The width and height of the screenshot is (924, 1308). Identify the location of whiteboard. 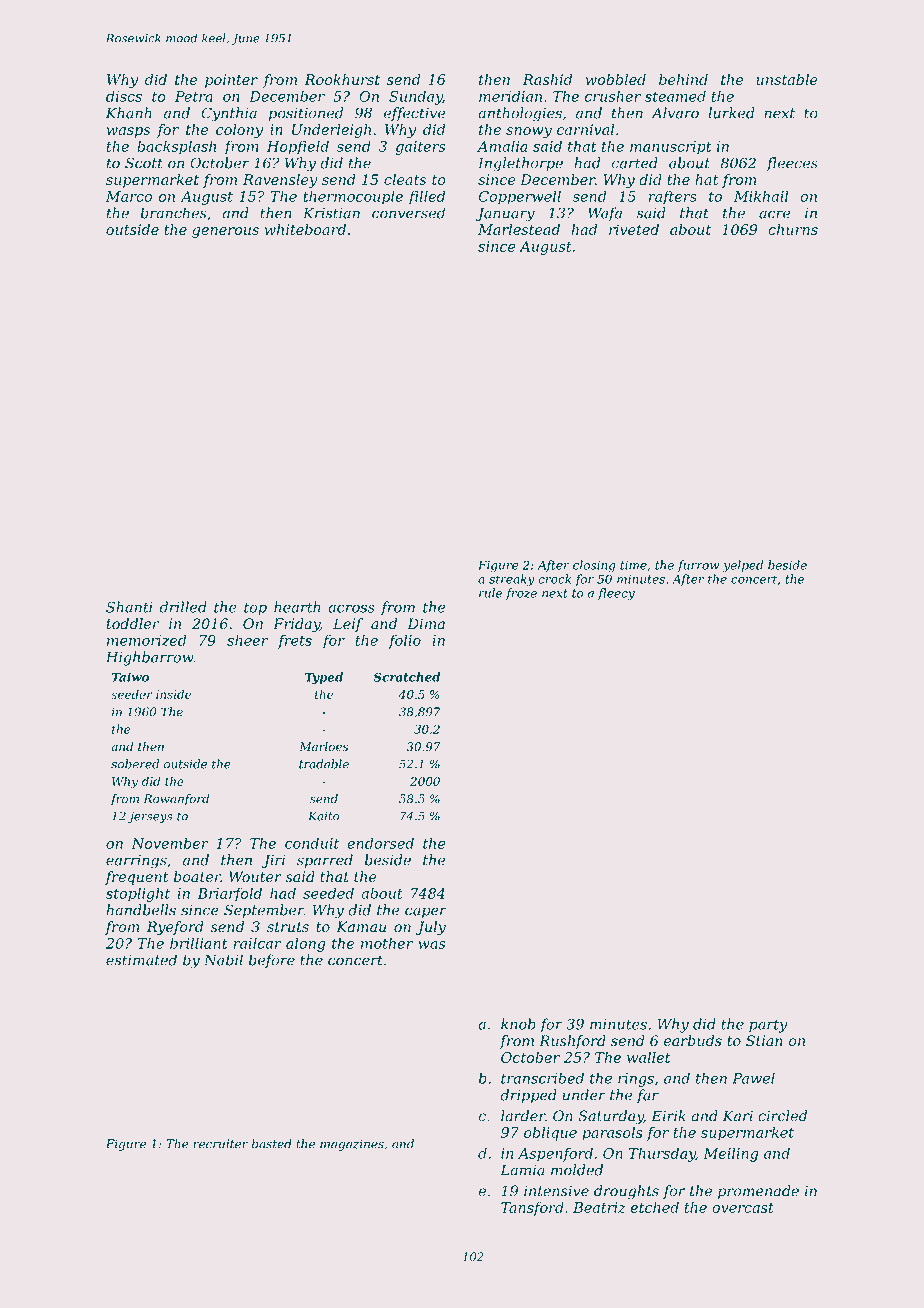
(305, 229).
